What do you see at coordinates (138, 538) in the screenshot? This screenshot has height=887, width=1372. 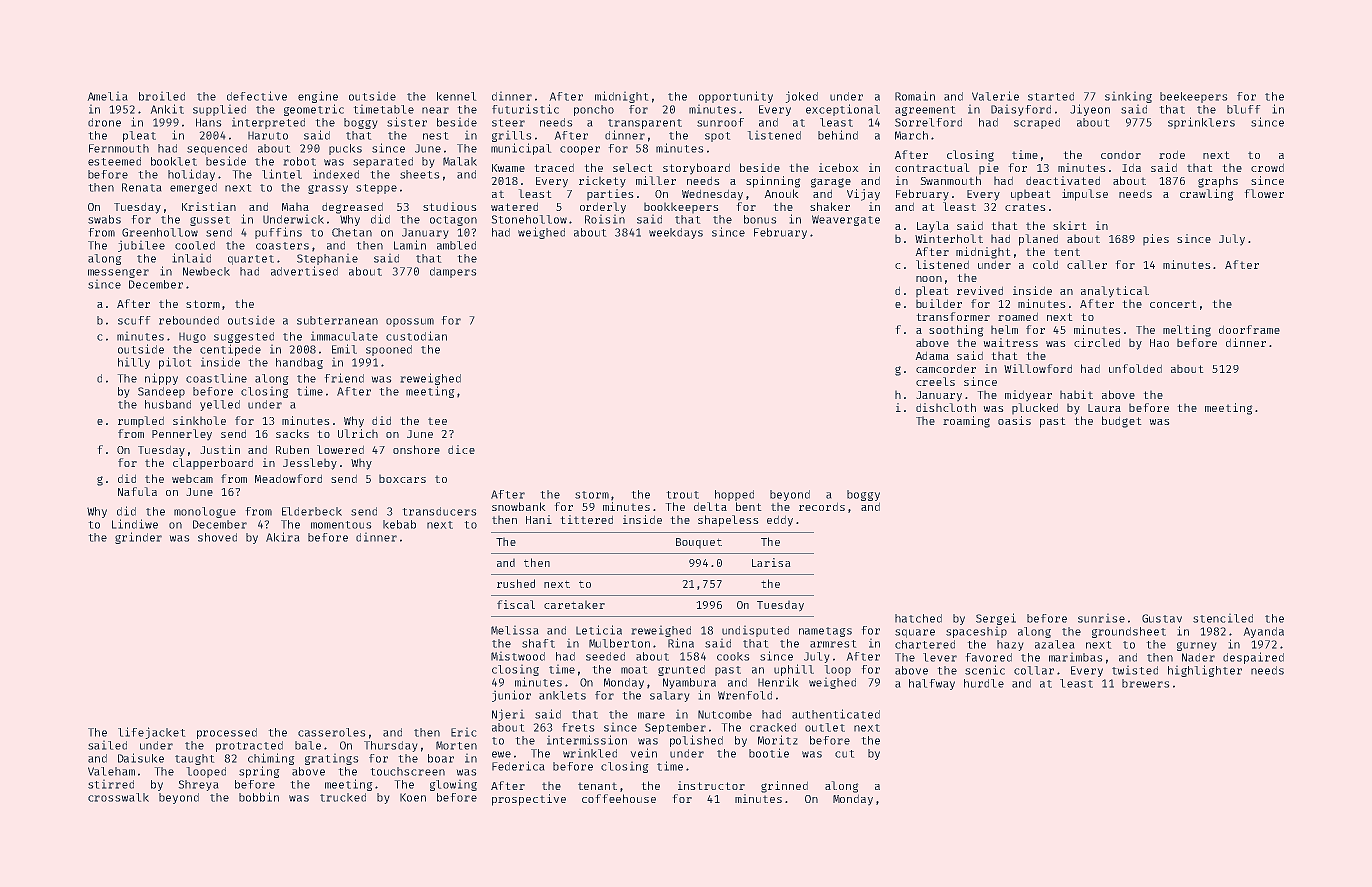 I see `grinder` at bounding box center [138, 538].
